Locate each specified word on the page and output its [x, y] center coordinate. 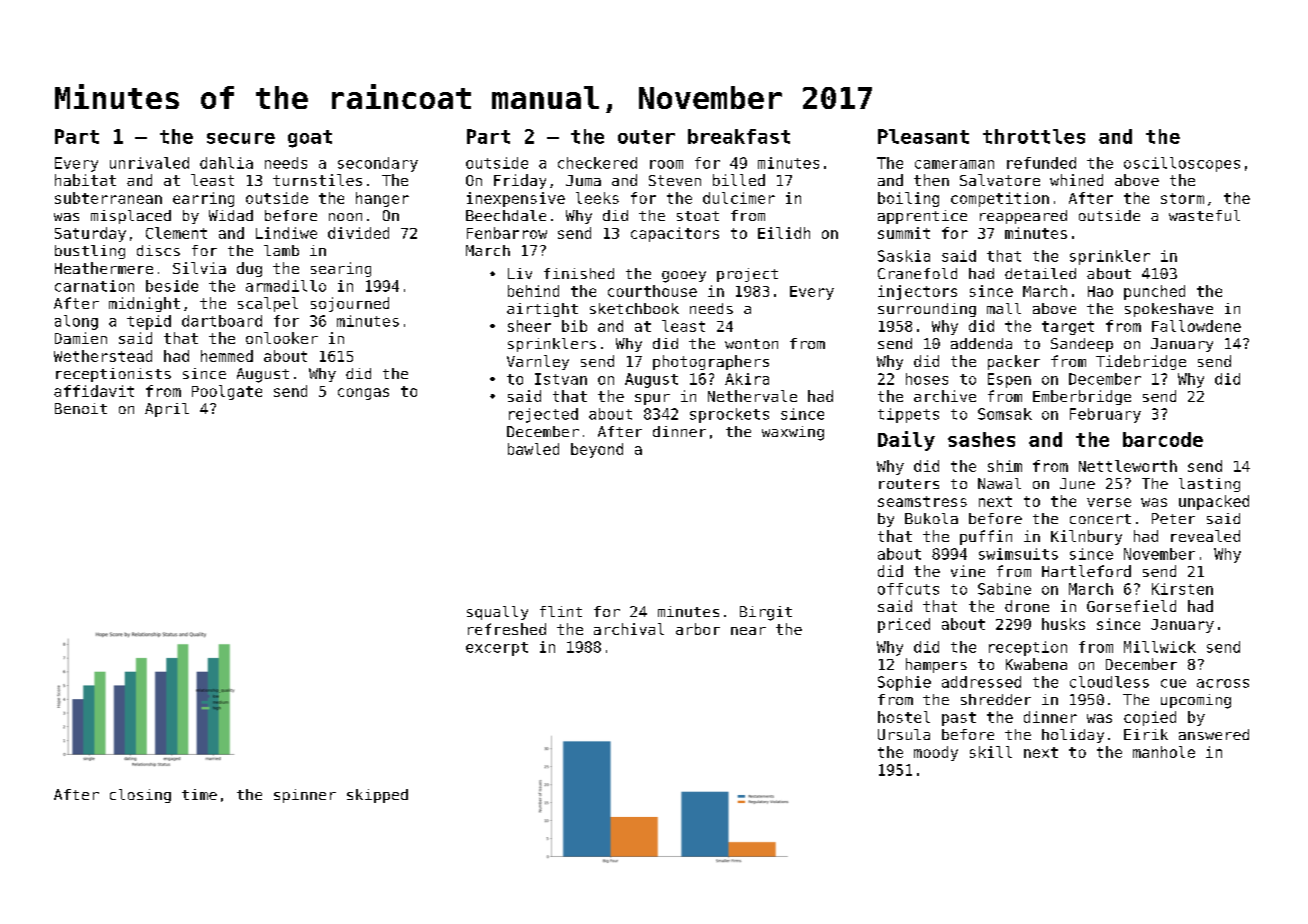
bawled [533, 449]
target [1068, 328]
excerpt [497, 649]
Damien [81, 338]
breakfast [739, 136]
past [959, 719]
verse [1109, 502]
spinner [305, 796]
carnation [94, 286]
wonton [751, 344]
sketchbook [634, 308]
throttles [1034, 136]
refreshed [507, 629]
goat [310, 139]
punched [1154, 292]
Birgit [766, 613]
